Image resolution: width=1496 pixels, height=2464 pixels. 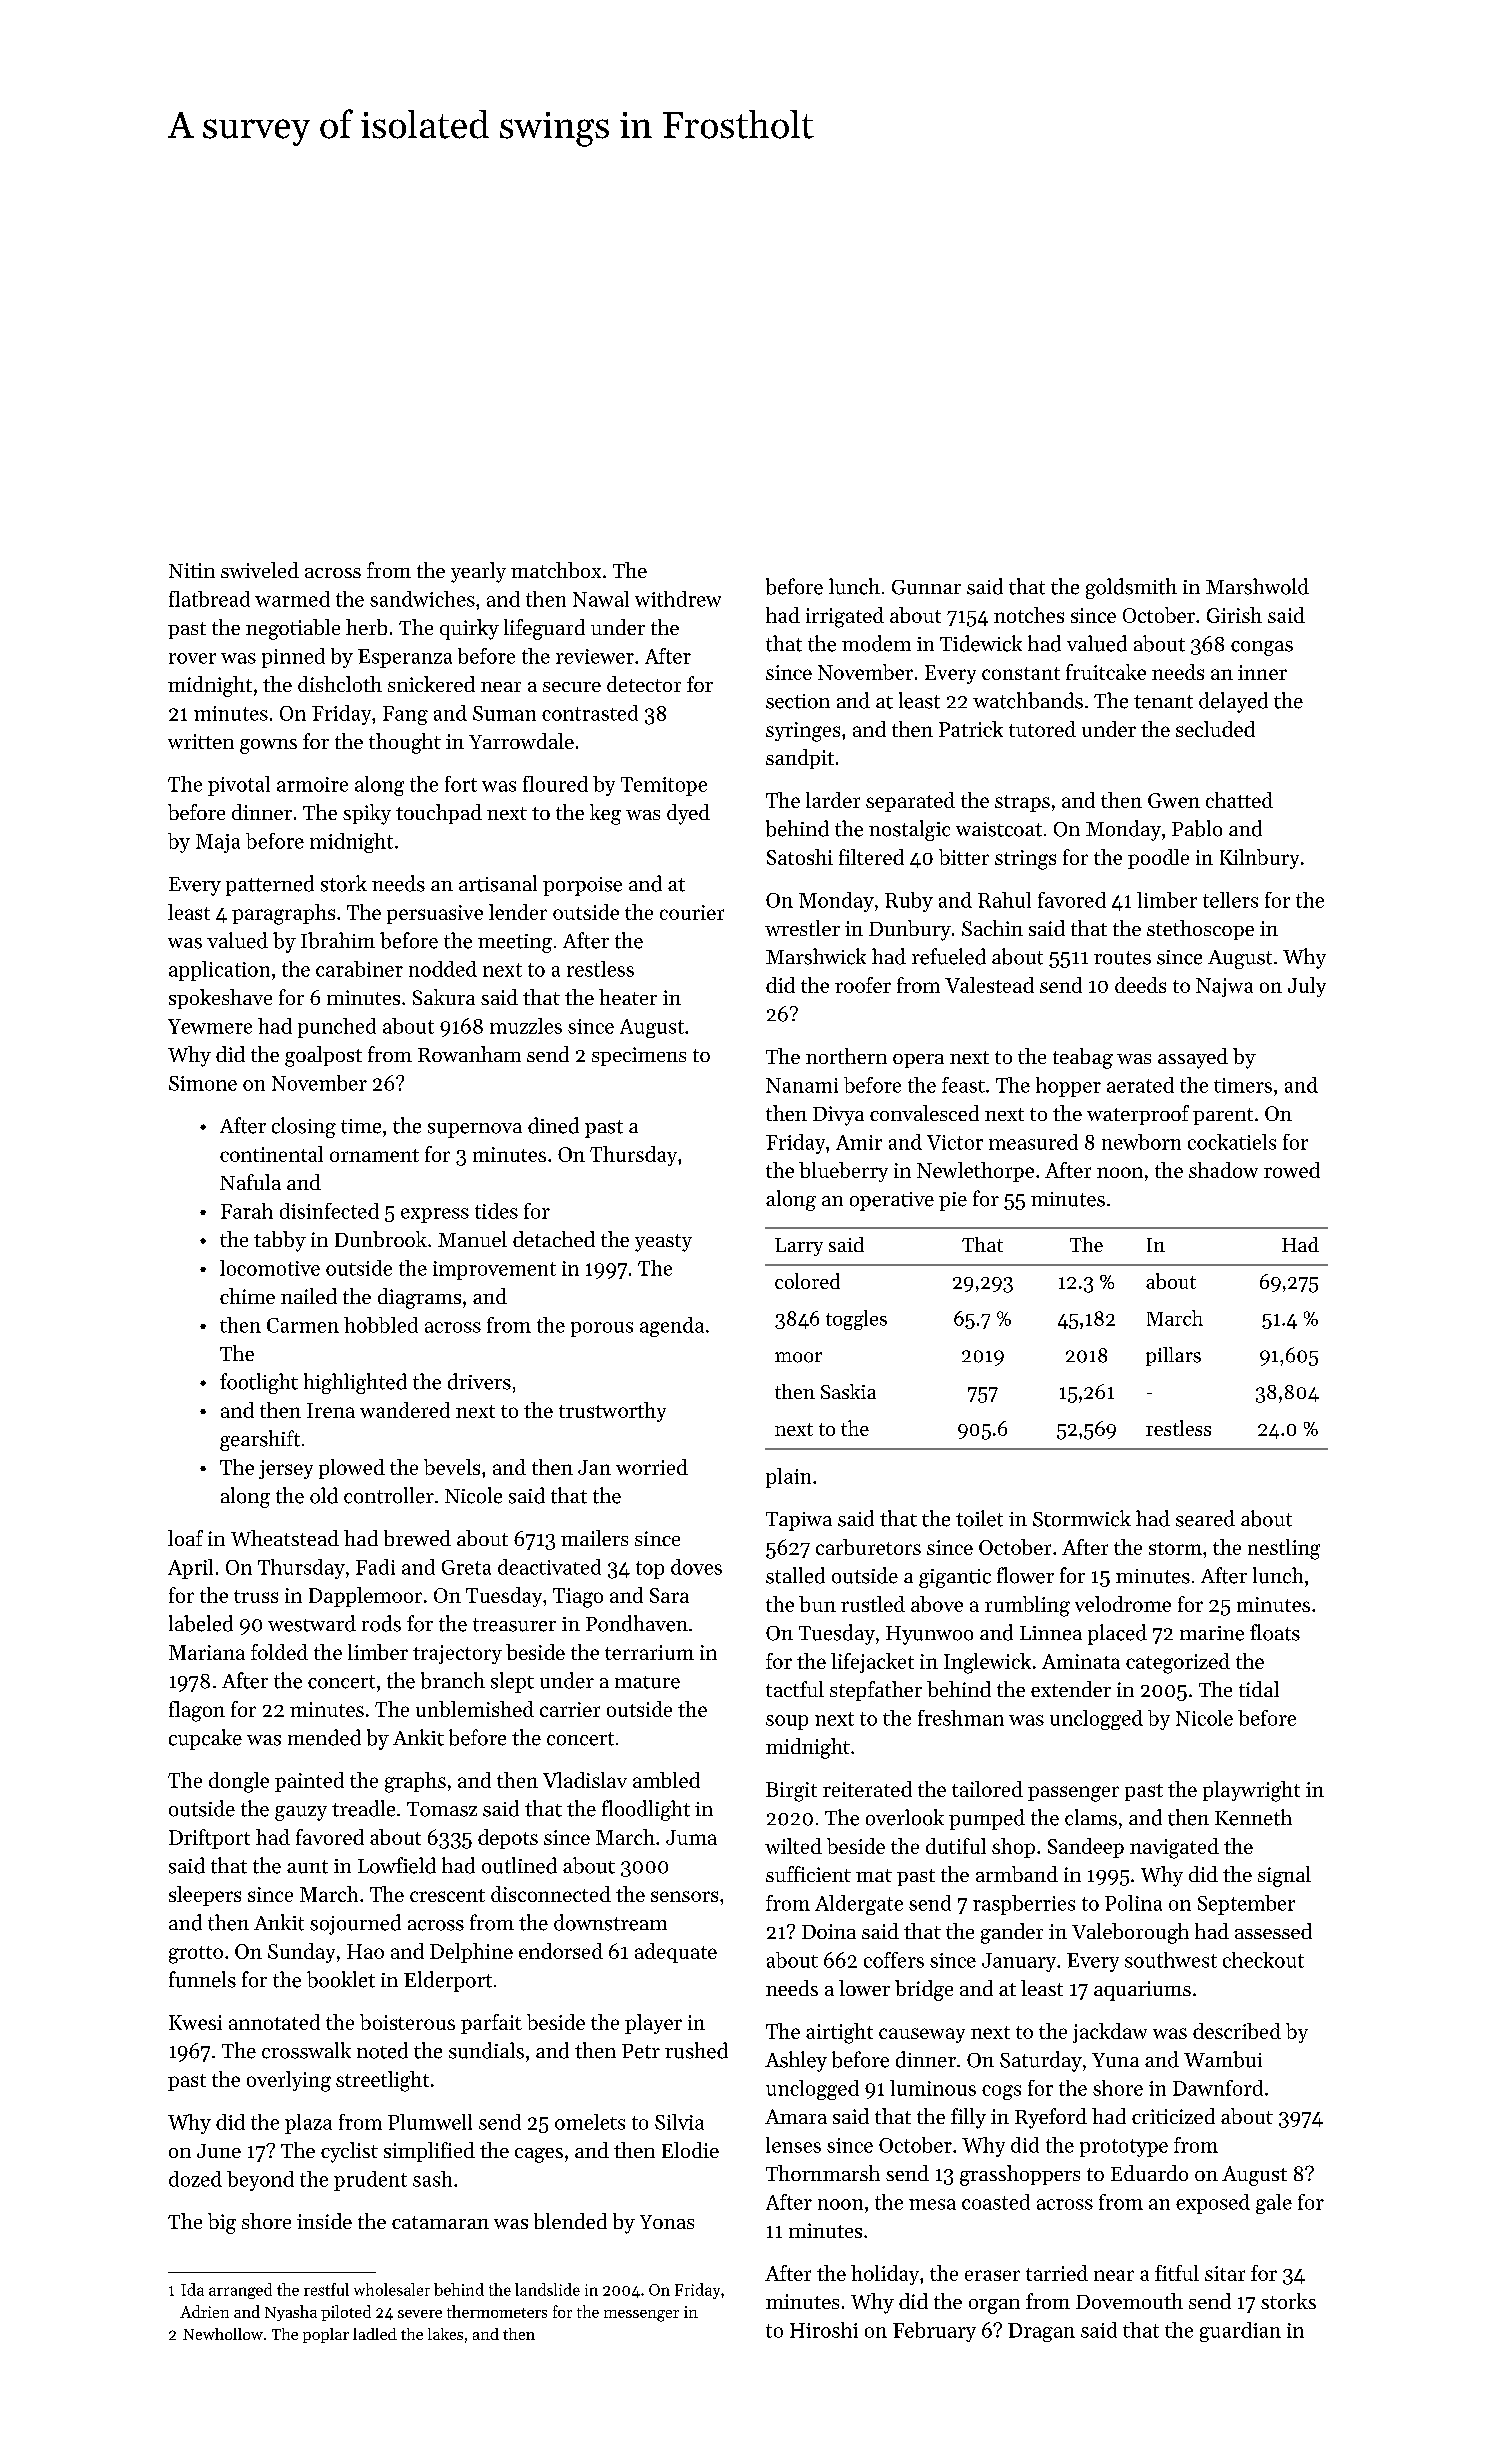 What do you see at coordinates (478, 572) in the document?
I see `yearly` at bounding box center [478, 572].
